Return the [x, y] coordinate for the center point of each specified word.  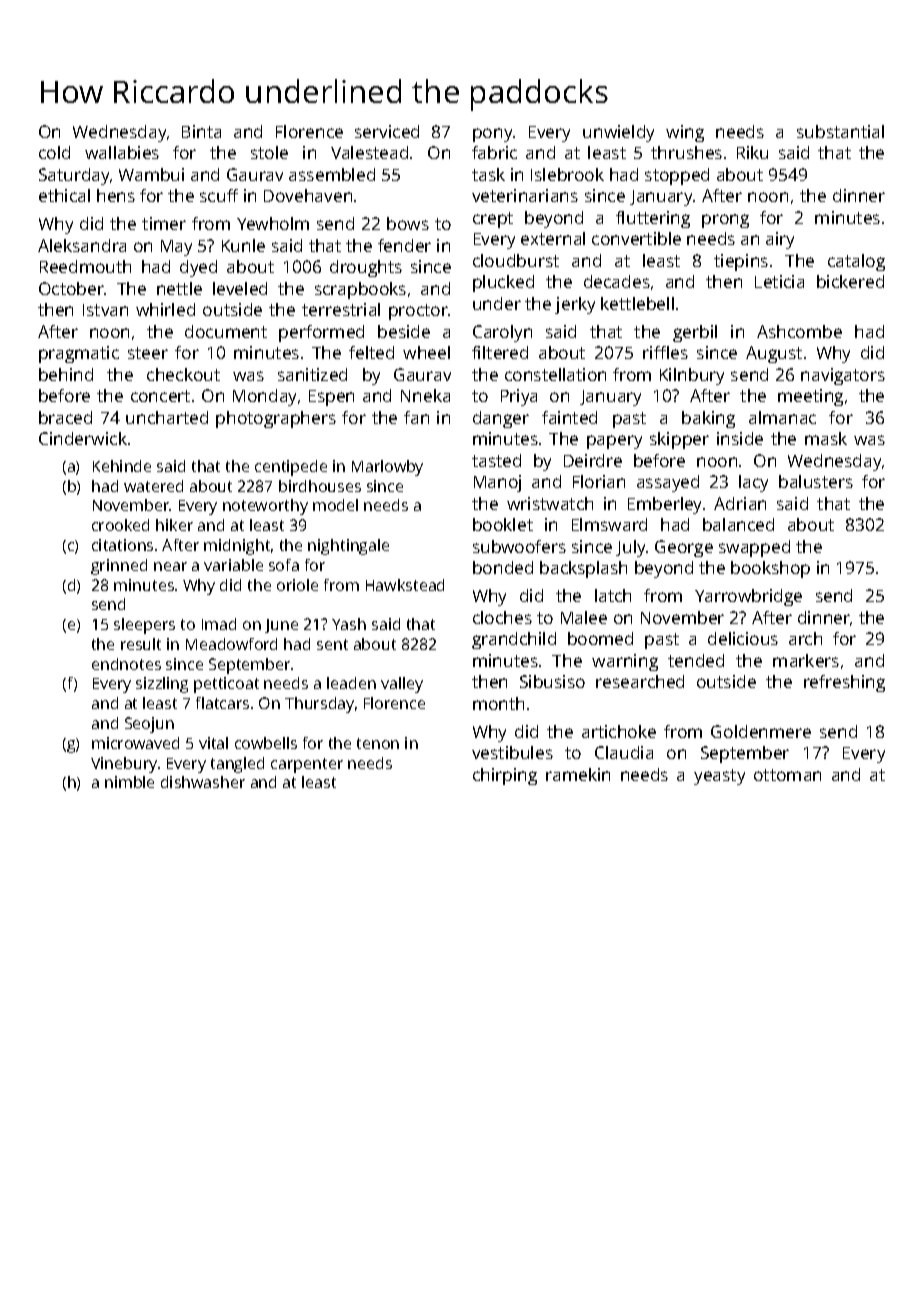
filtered [500, 352]
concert [160, 396]
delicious [743, 638]
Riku [752, 152]
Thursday [319, 705]
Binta [201, 131]
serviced [387, 131]
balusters [816, 481]
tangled [237, 765]
